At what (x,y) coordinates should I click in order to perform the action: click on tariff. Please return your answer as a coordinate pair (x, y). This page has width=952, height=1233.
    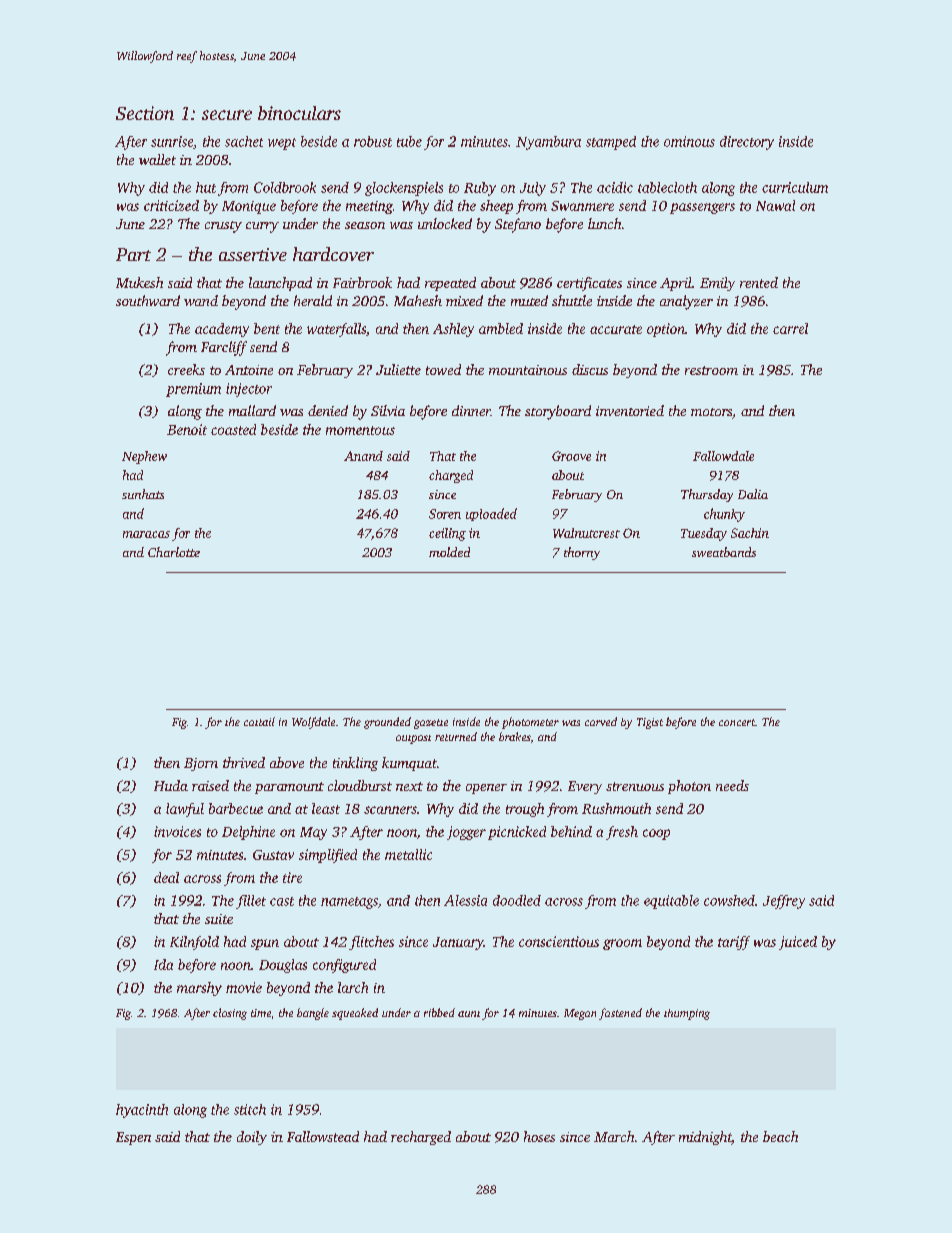
    Looking at the image, I should click on (734, 943).
